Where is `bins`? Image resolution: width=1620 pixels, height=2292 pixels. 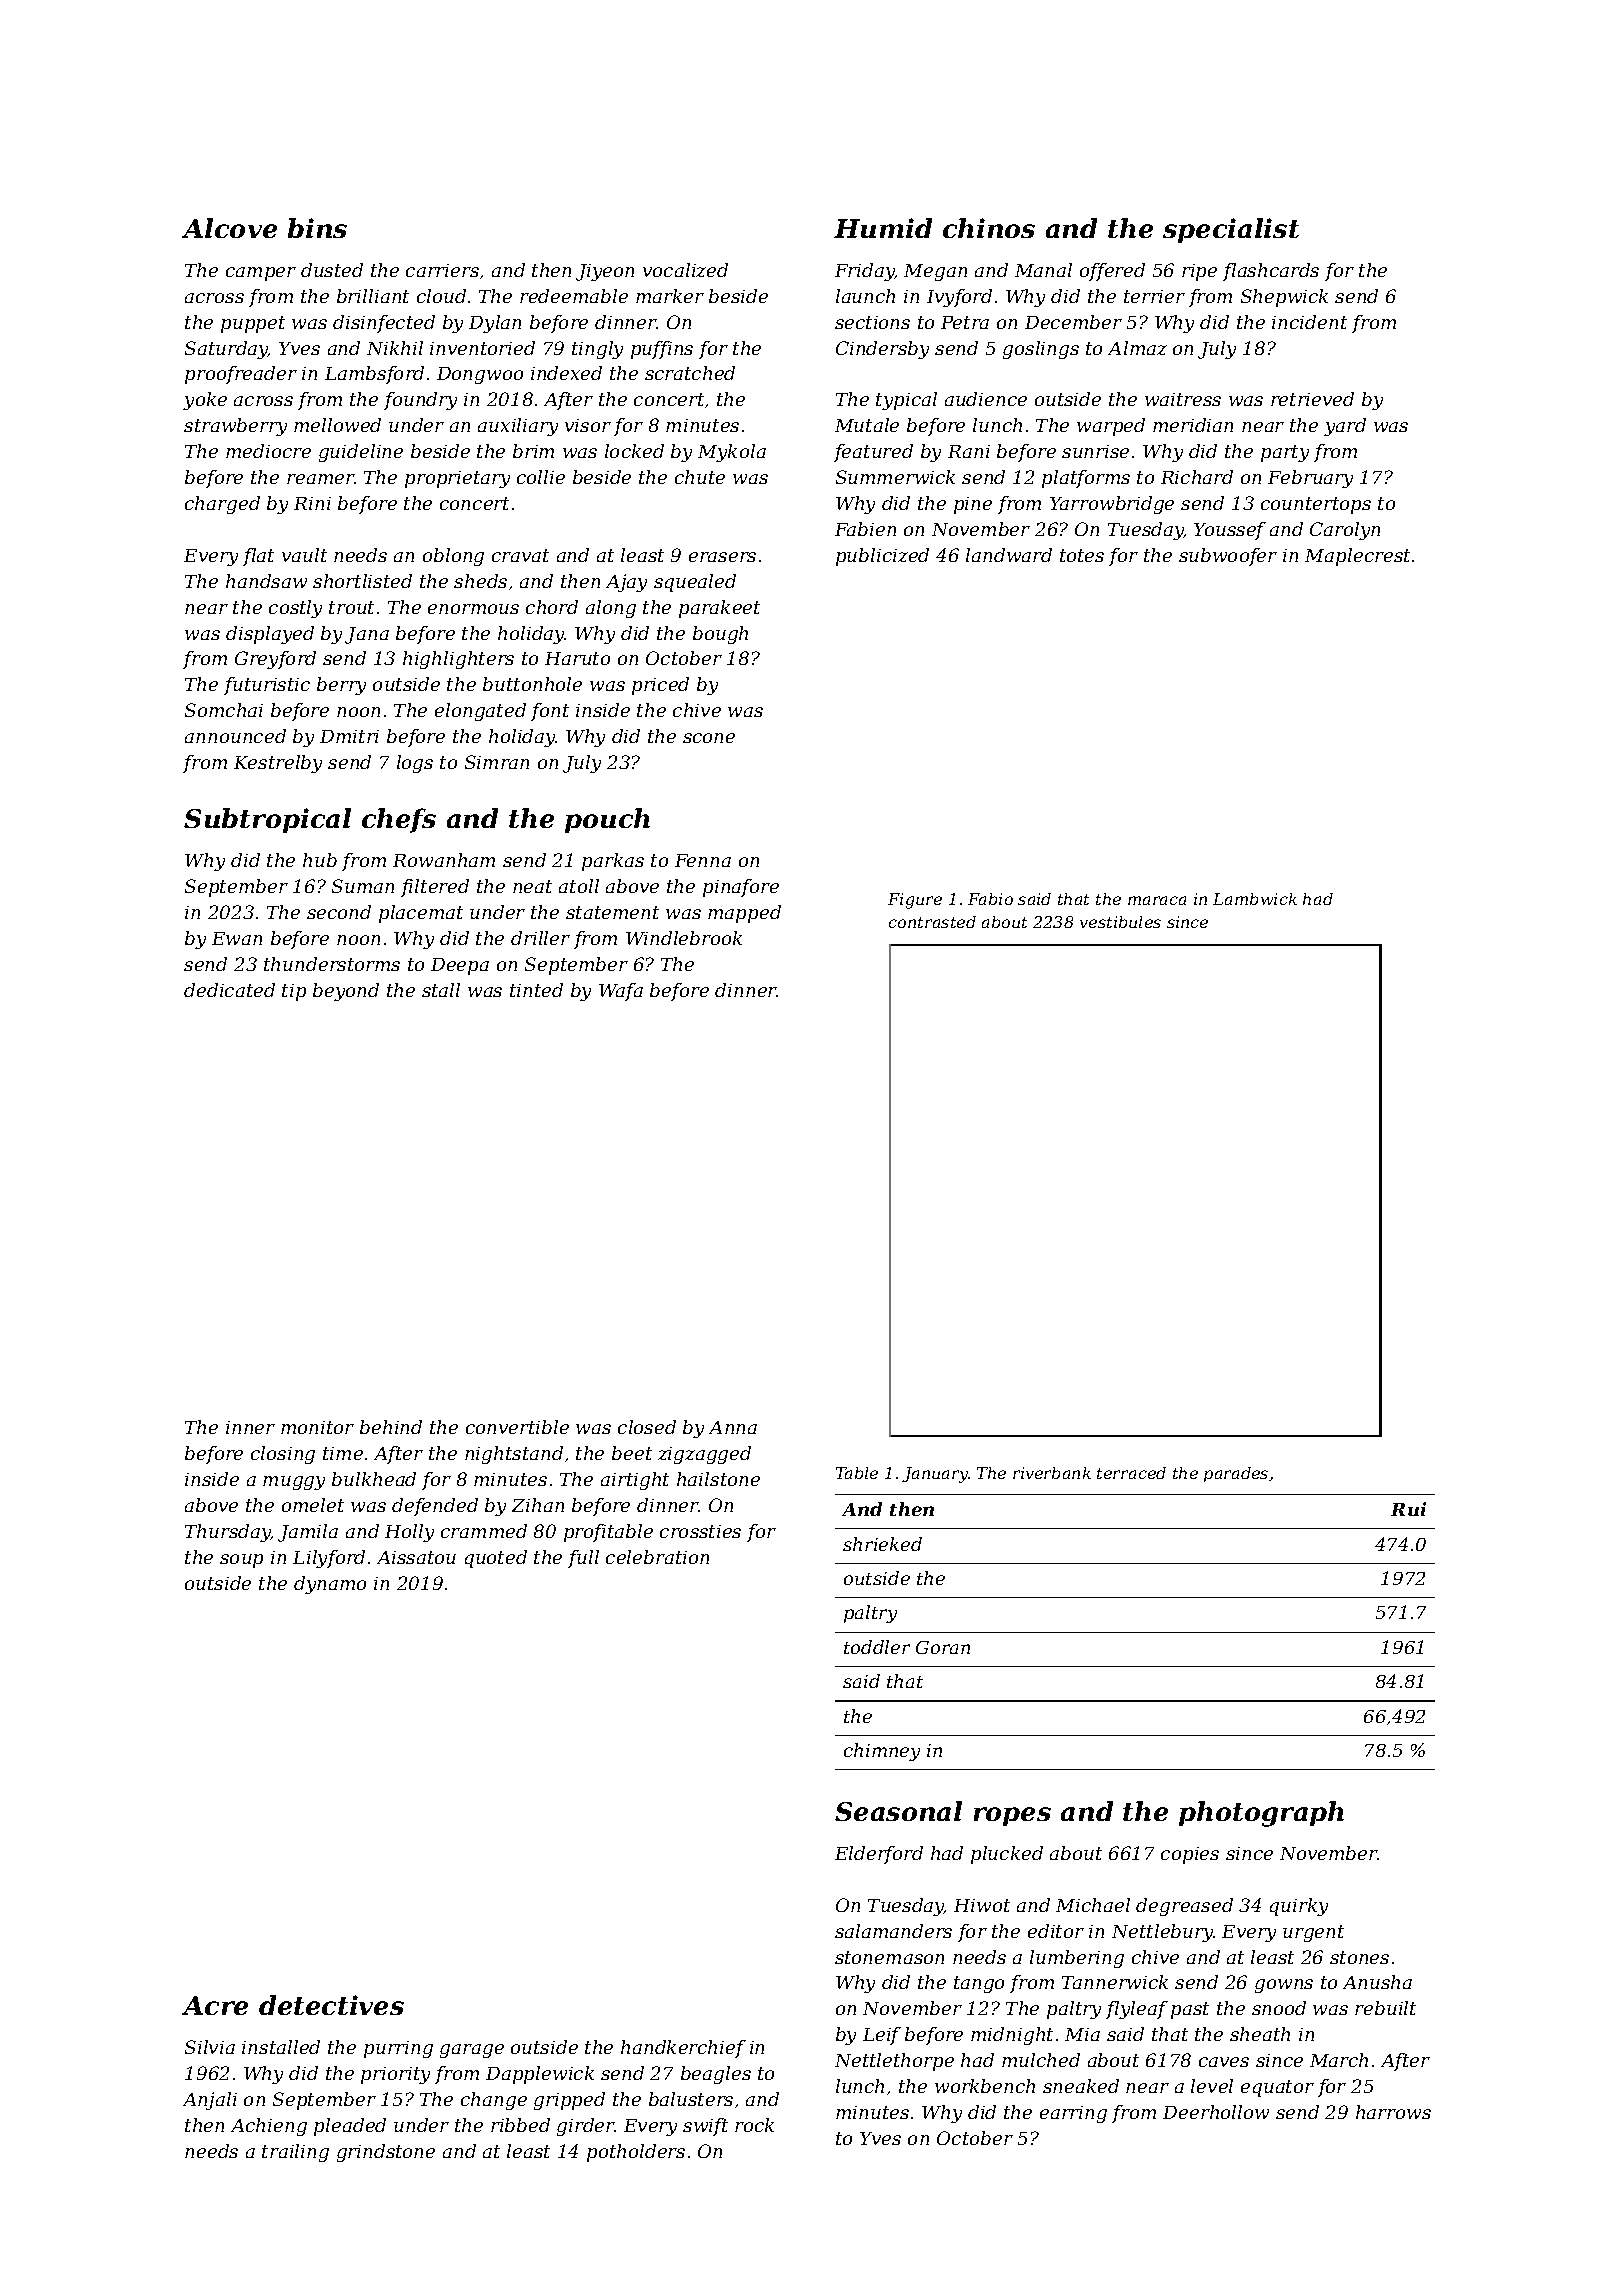 bins is located at coordinates (317, 228).
